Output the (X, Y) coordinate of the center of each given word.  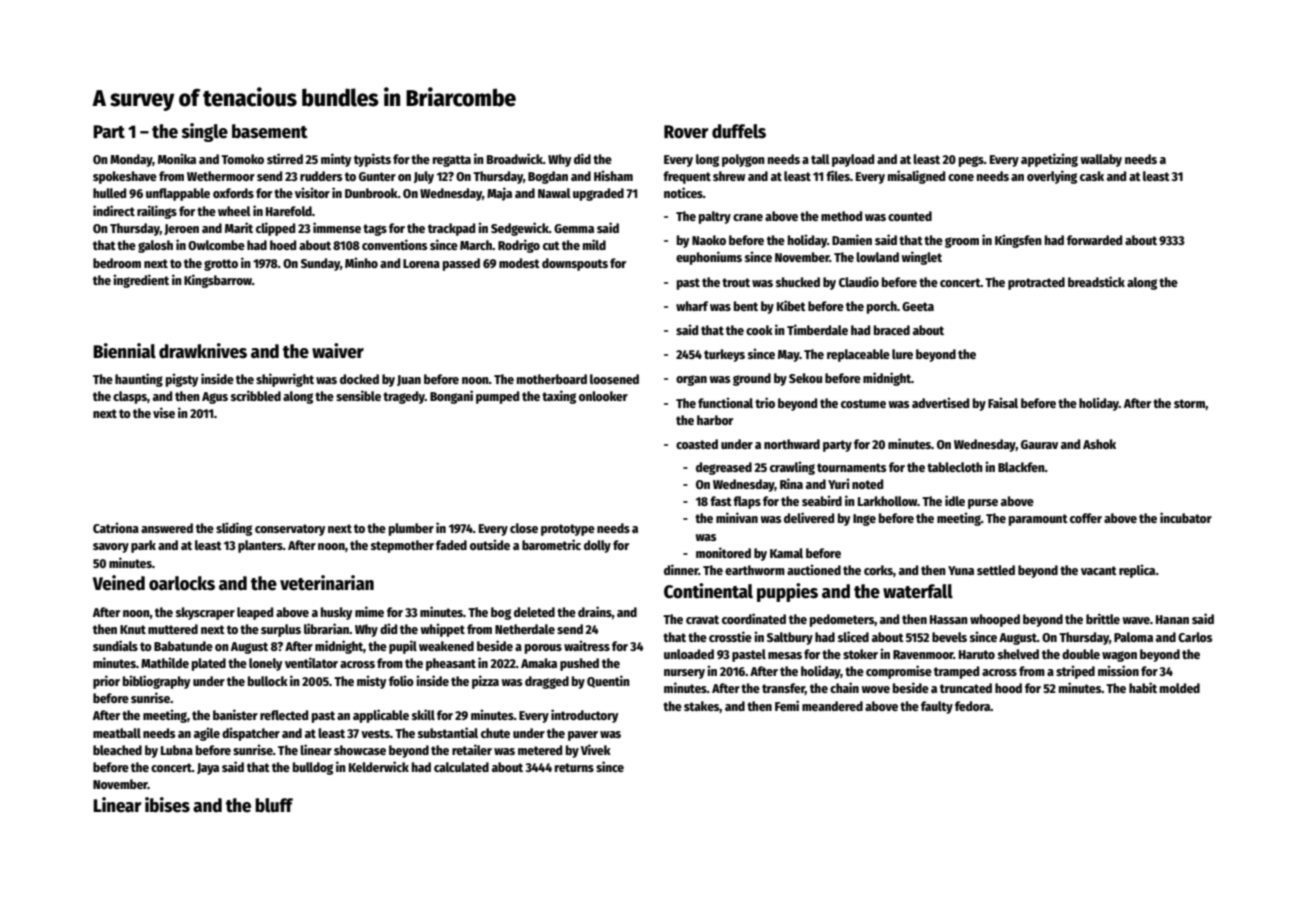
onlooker (603, 396)
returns (574, 767)
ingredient (141, 281)
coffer (1086, 518)
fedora (973, 706)
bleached (117, 750)
